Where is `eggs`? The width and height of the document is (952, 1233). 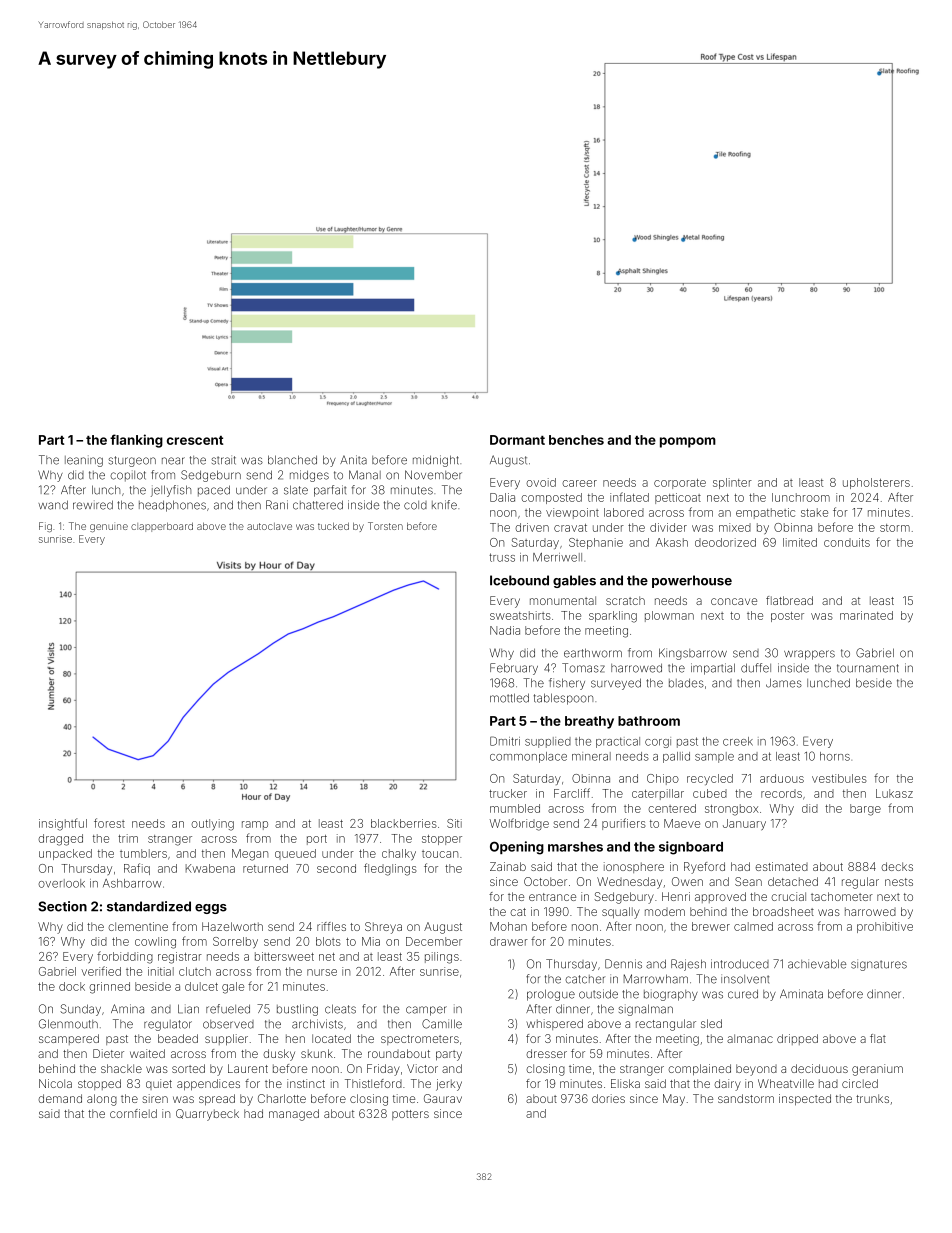 eggs is located at coordinates (211, 909).
